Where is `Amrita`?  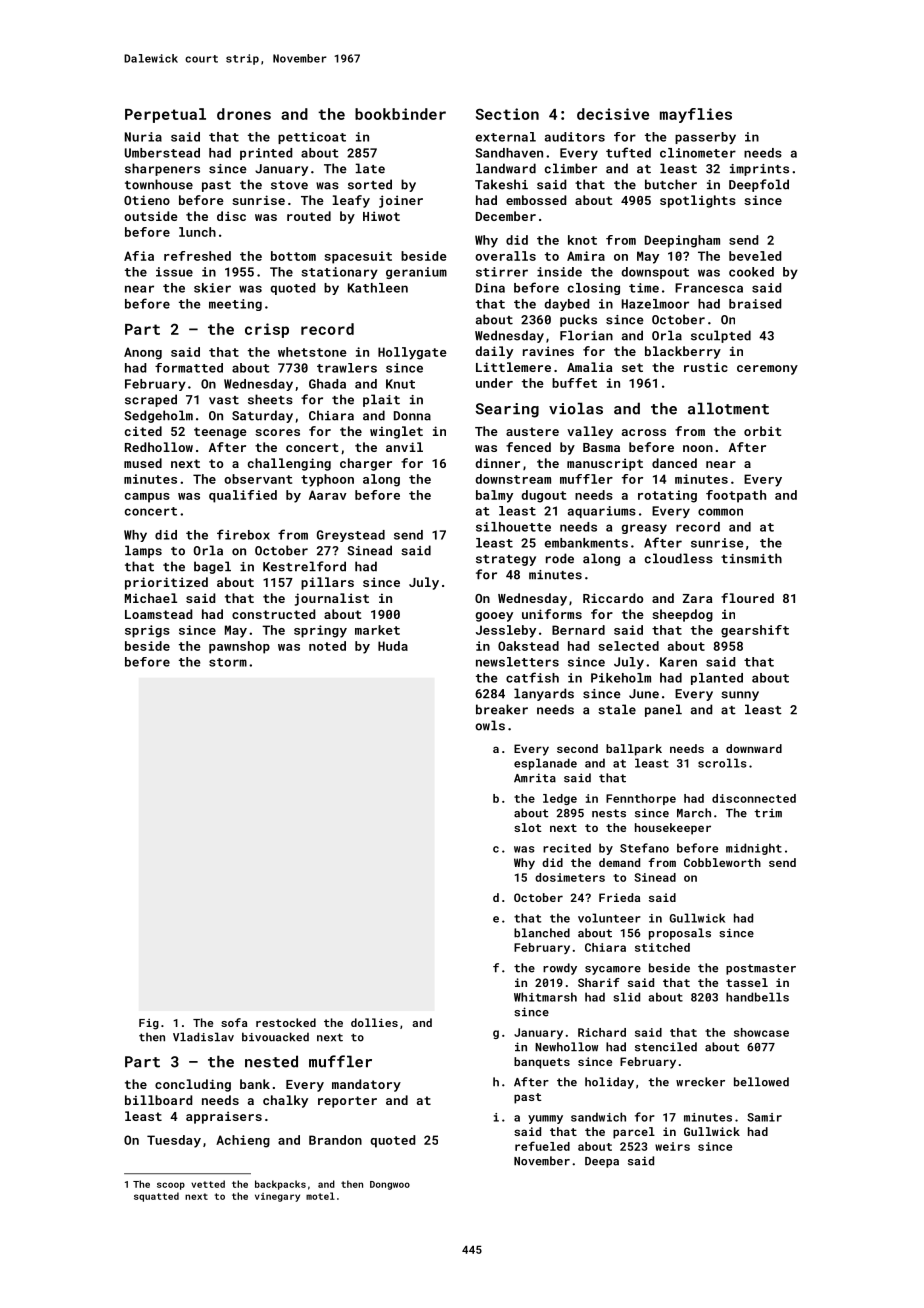 Amrita is located at coordinates (535, 778).
